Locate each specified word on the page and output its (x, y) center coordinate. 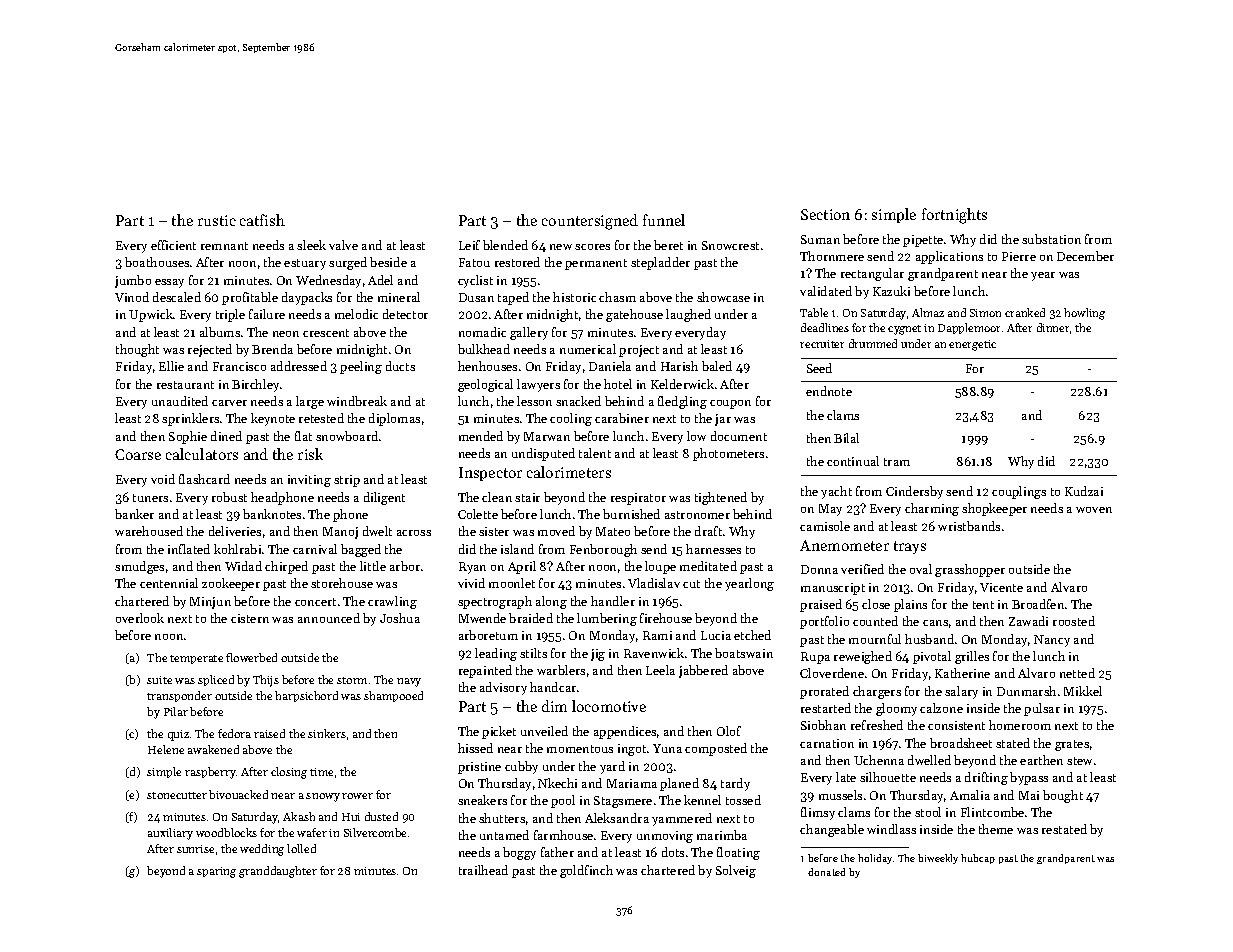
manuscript (833, 589)
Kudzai (1084, 491)
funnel (664, 220)
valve (343, 245)
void (163, 479)
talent (595, 453)
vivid (471, 583)
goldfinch (586, 871)
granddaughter (278, 872)
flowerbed (251, 657)
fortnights (954, 216)
